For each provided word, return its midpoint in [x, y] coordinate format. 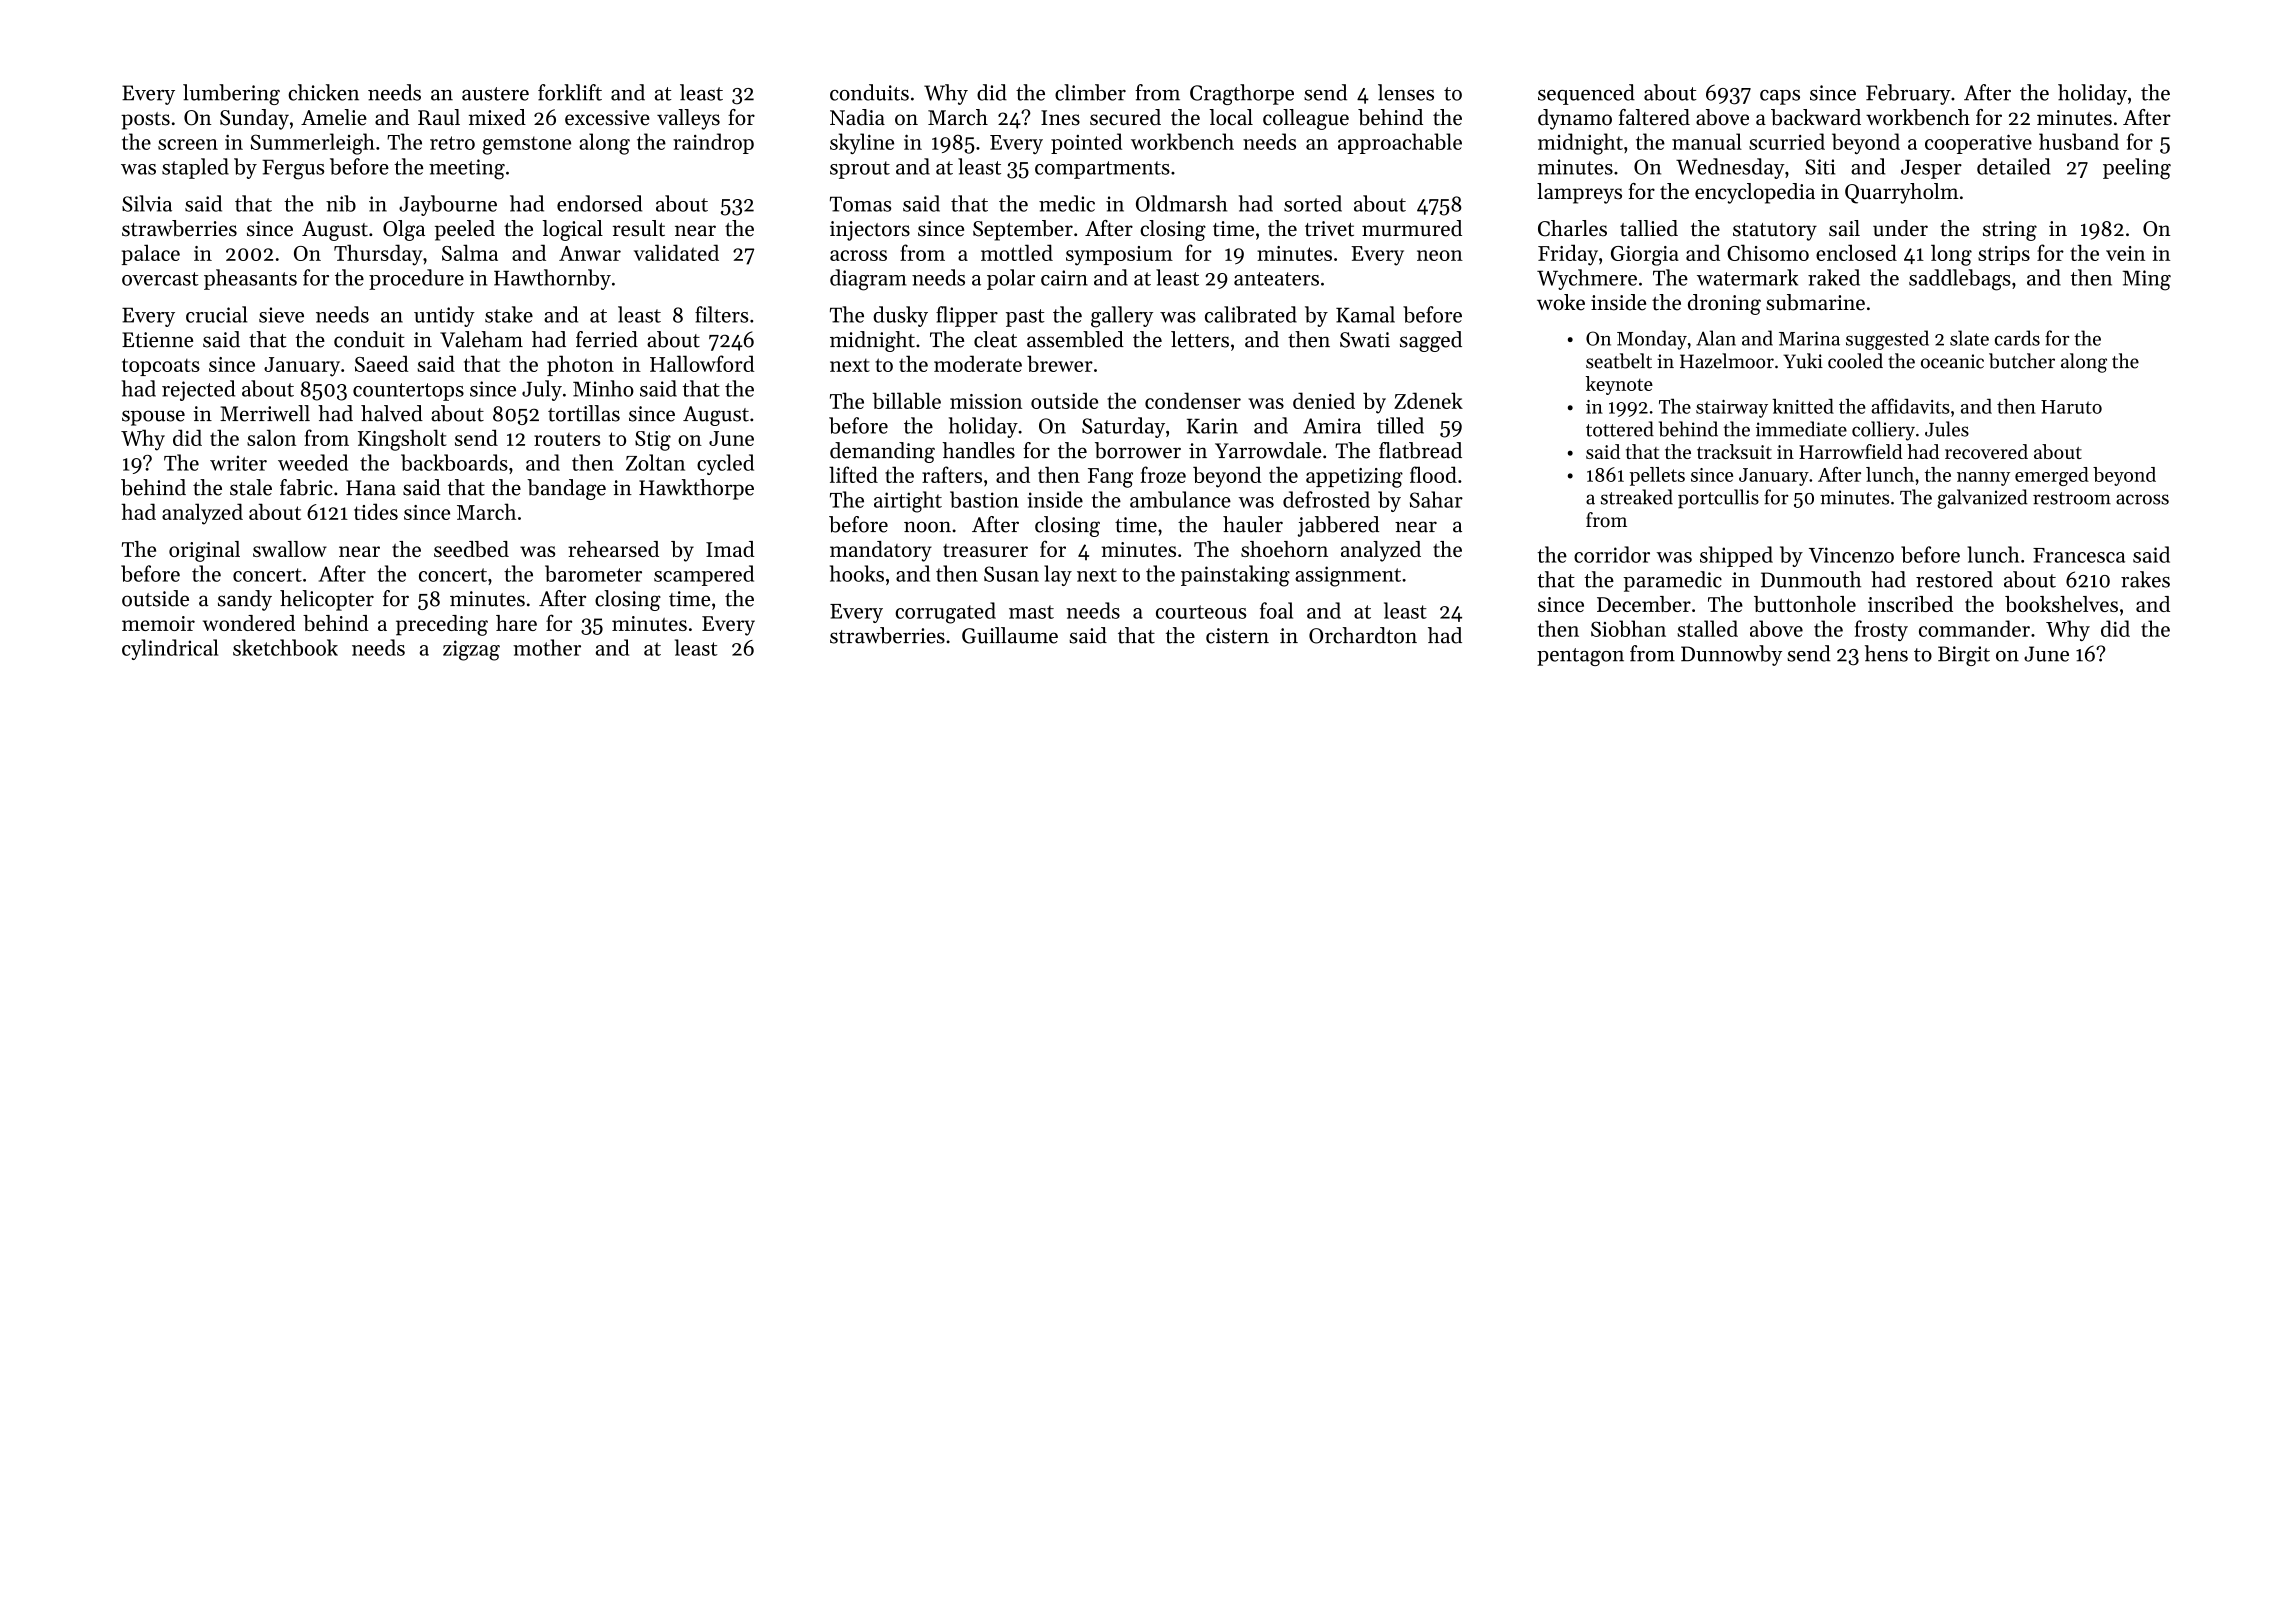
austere [495, 94]
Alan [1716, 338]
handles [979, 450]
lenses [1406, 92]
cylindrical [170, 649]
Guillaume [1010, 635]
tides [376, 511]
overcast [160, 279]
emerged [2052, 476]
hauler [1253, 524]
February [1908, 94]
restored [1954, 579]
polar [1011, 279]
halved [392, 413]
